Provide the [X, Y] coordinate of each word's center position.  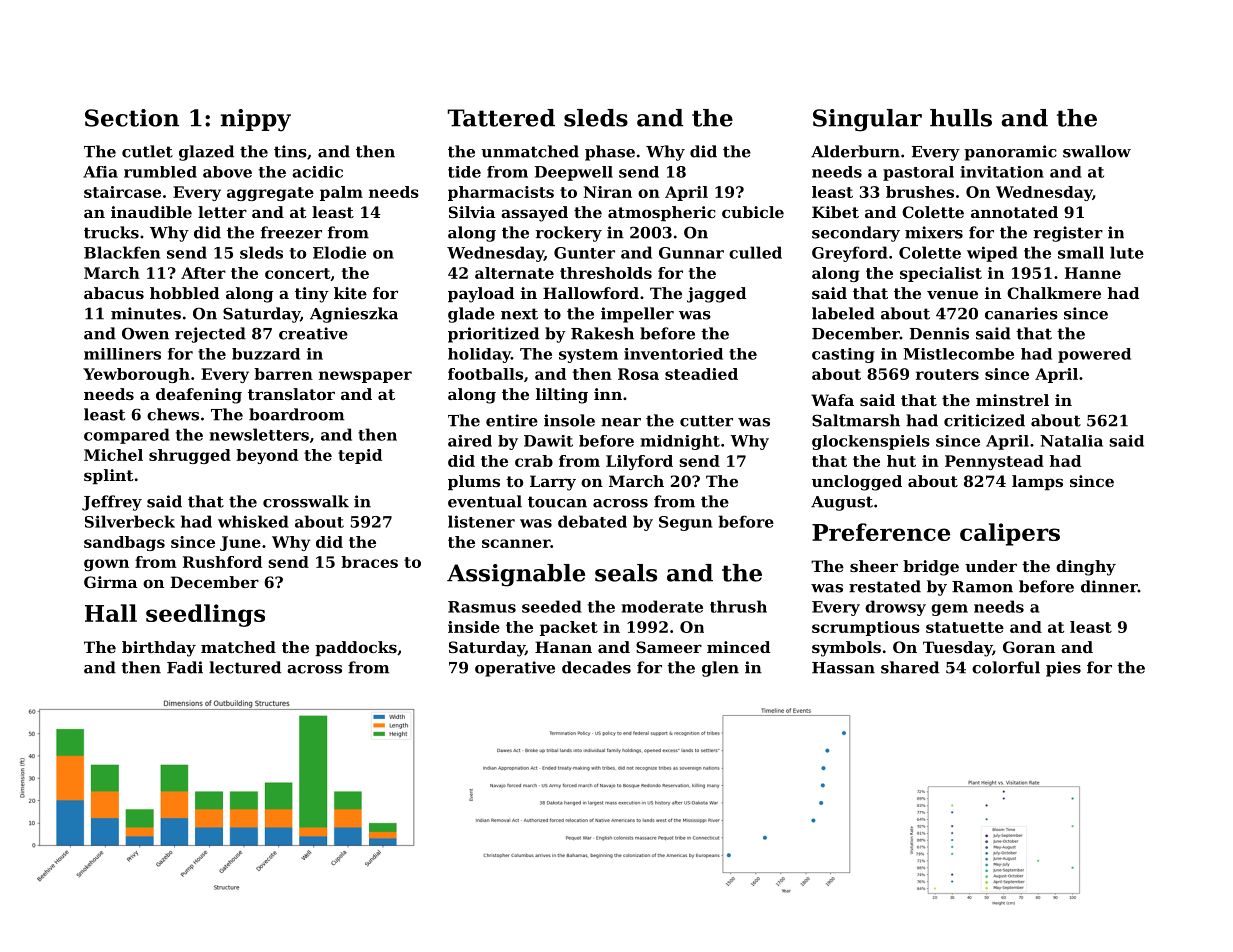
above [227, 172]
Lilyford [639, 462]
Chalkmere [1054, 293]
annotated [1014, 212]
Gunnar [691, 253]
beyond [267, 456]
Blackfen [122, 252]
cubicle [753, 212]
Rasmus [482, 607]
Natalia [1071, 441]
